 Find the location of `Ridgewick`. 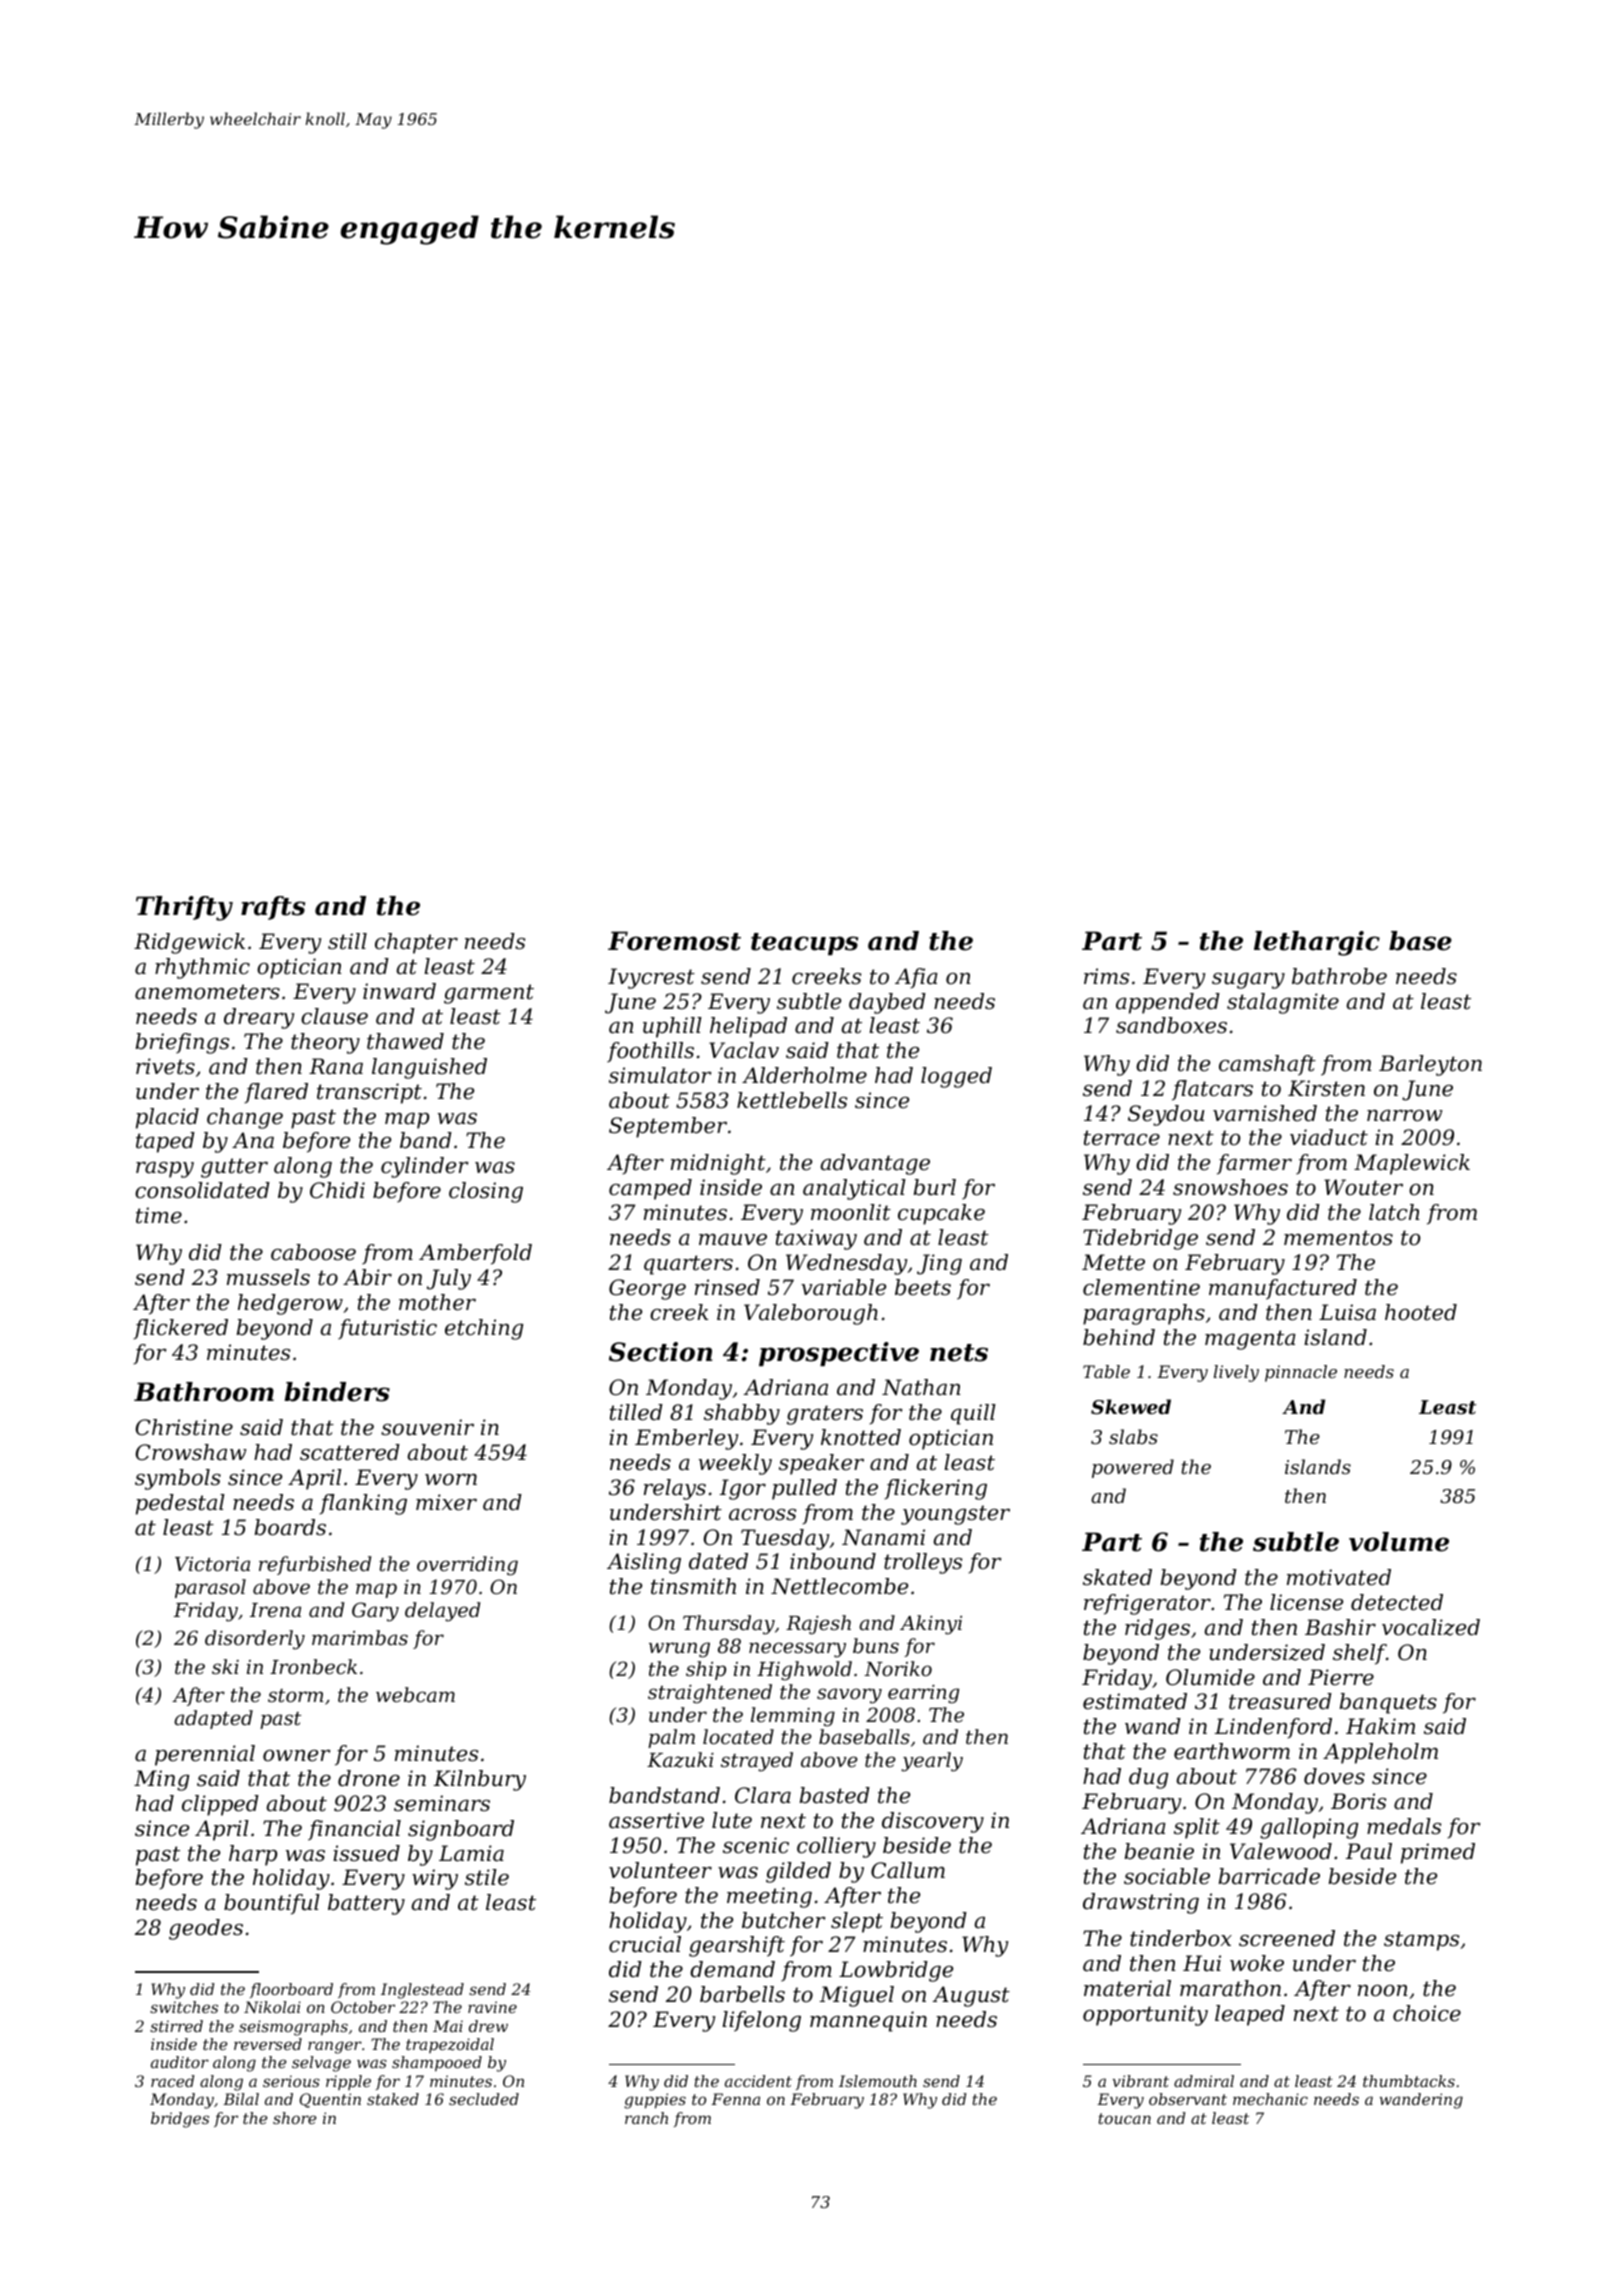

Ridgewick is located at coordinates (189, 943).
